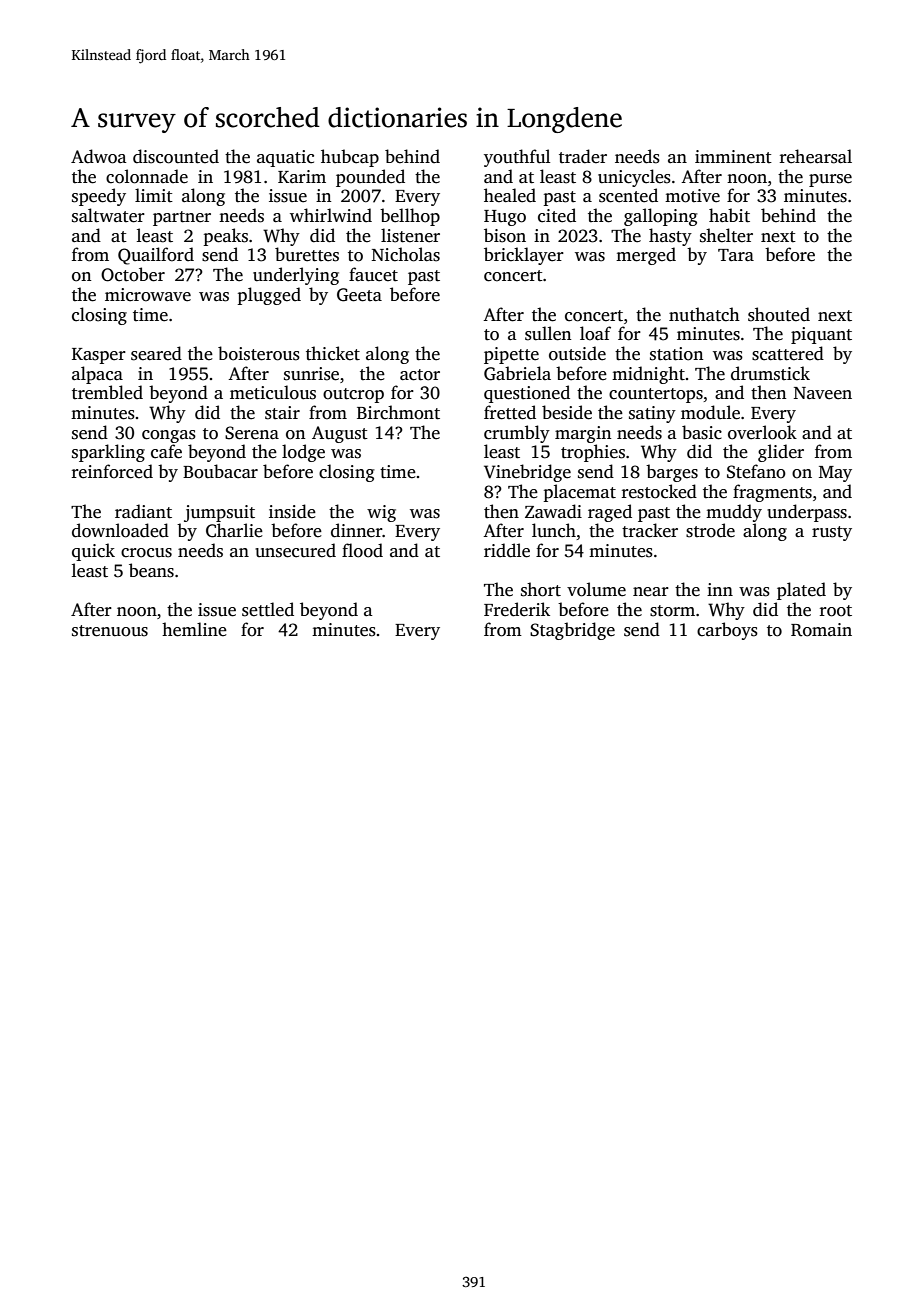  Describe the element at coordinates (788, 353) in the image. I see `scattered` at that location.
